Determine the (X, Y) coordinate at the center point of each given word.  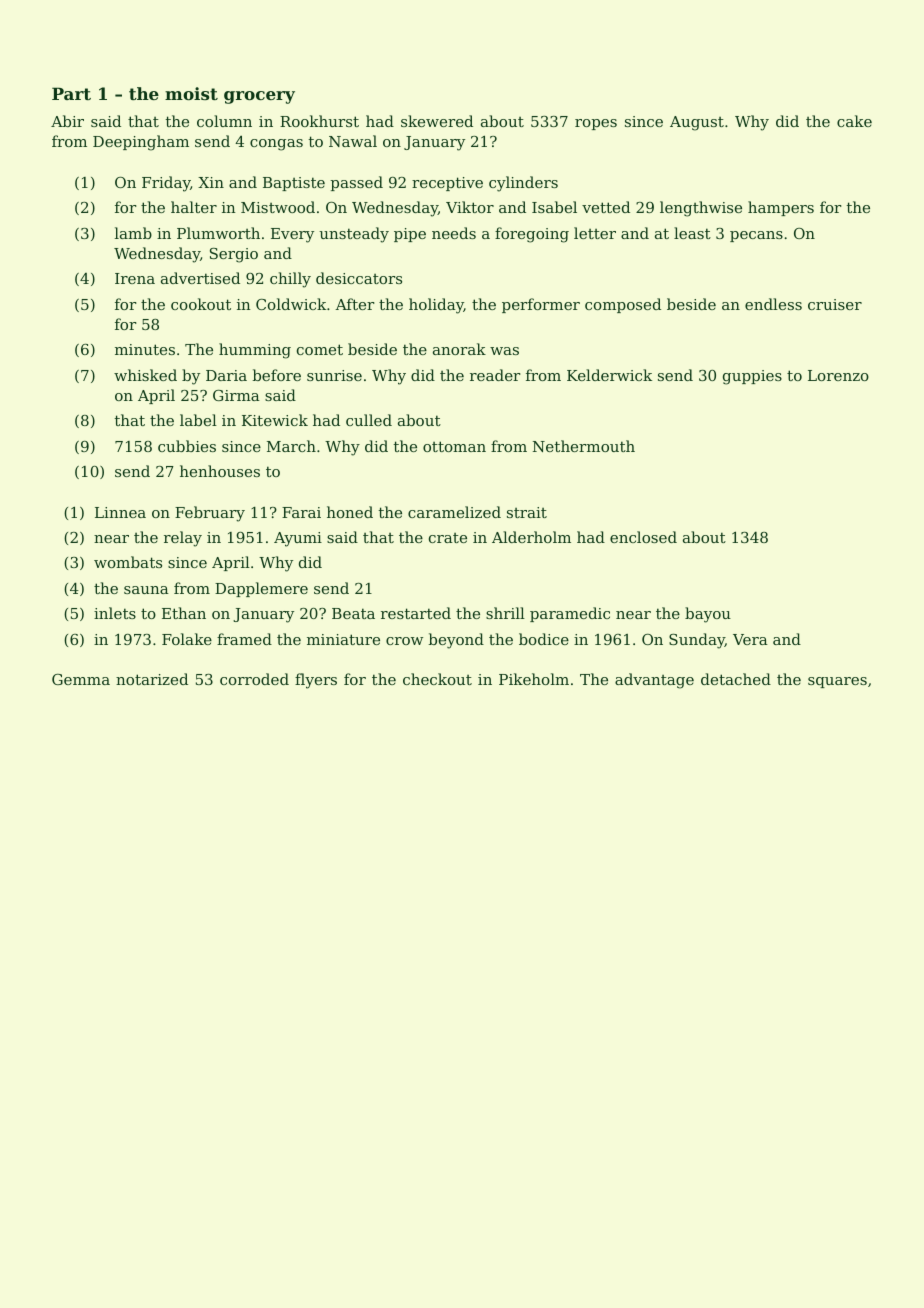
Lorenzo (838, 375)
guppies (752, 377)
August (697, 123)
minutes (145, 349)
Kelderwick (609, 375)
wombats (128, 562)
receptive (447, 184)
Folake (187, 639)
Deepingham (141, 143)
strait (527, 512)
